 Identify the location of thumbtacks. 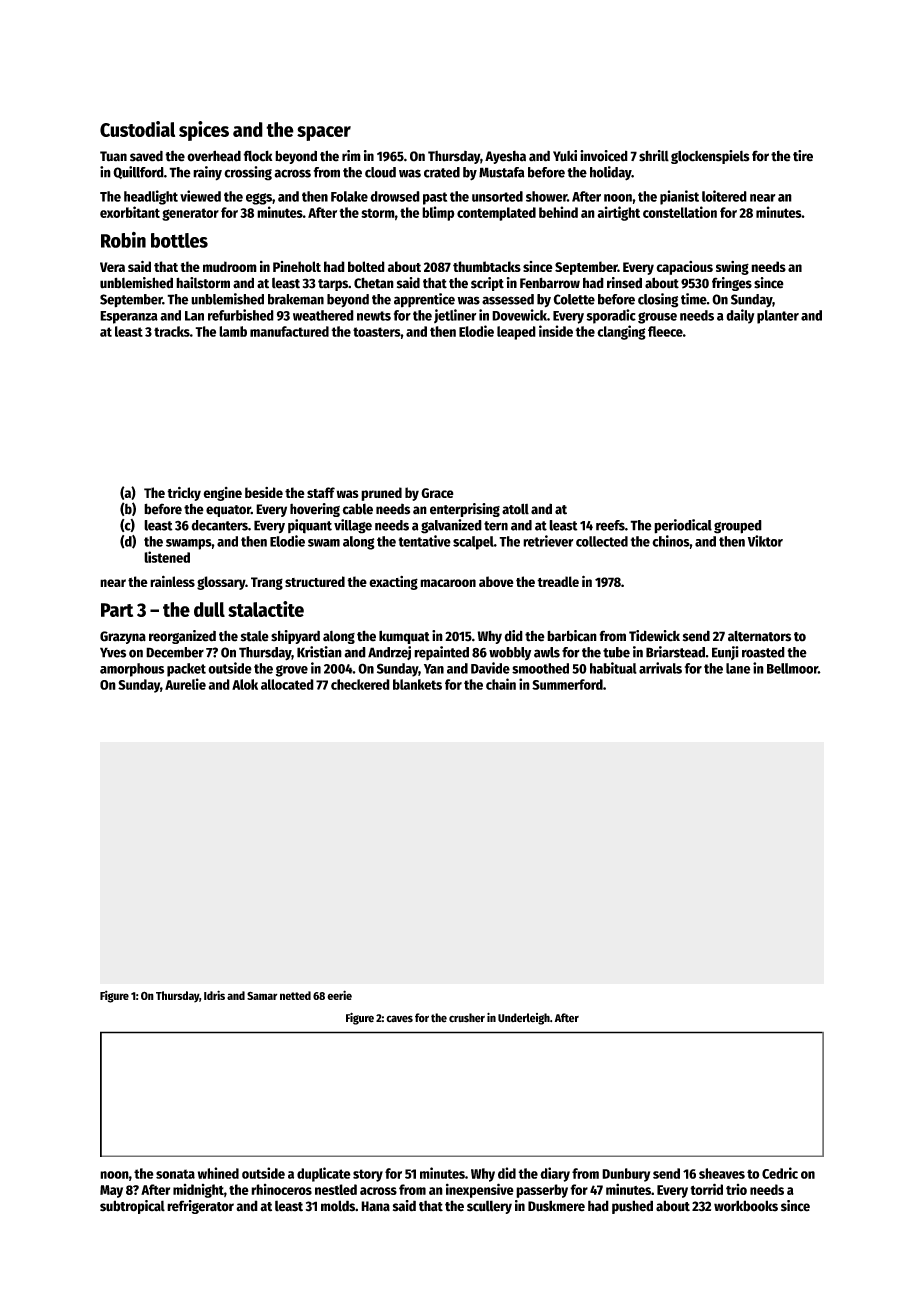
(487, 266).
